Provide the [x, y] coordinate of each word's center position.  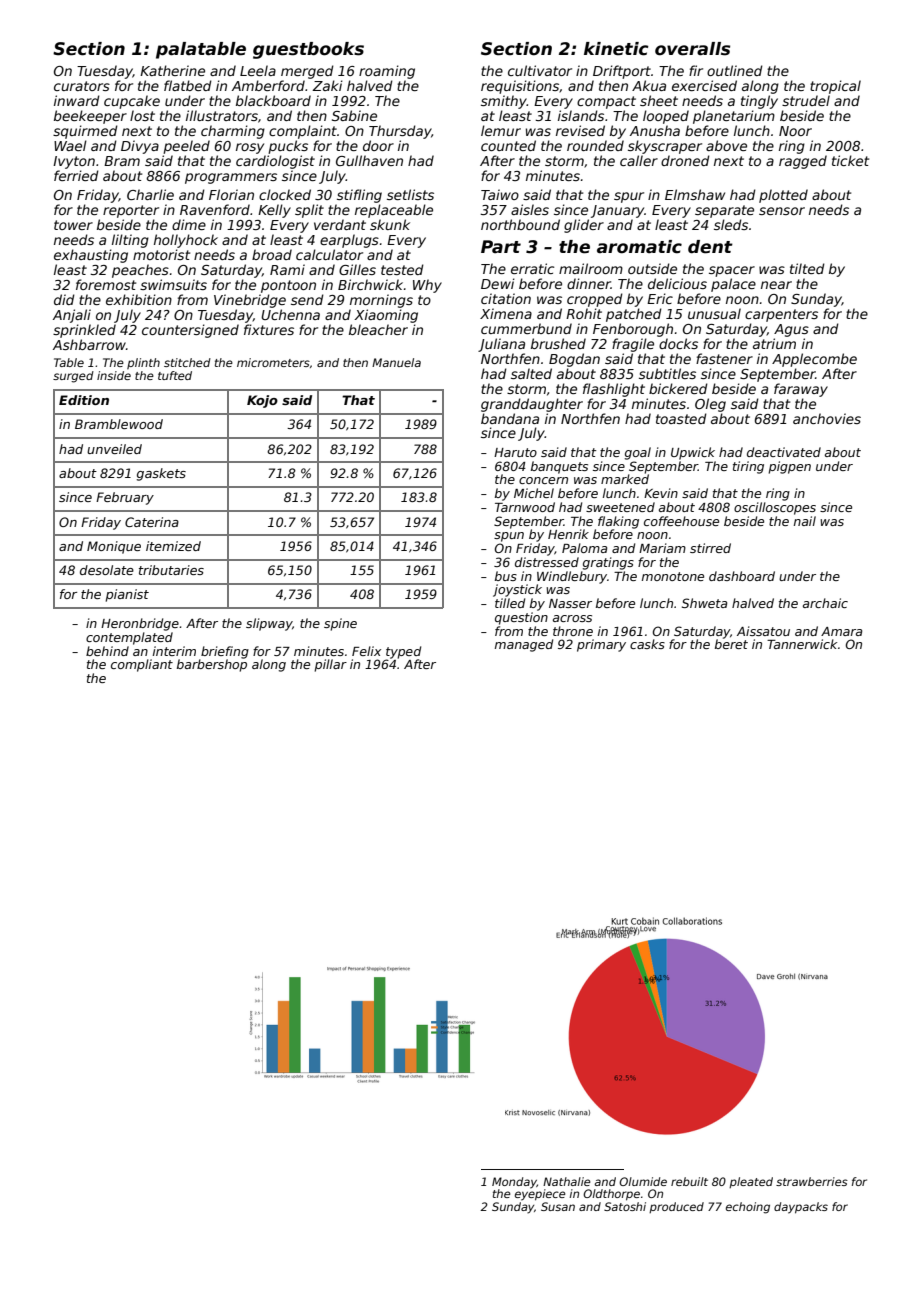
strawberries [812, 1181]
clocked [285, 194]
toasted [681, 418]
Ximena [506, 313]
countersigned [190, 331]
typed [403, 652]
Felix [366, 651]
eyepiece [540, 1195]
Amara [841, 631]
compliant [142, 665]
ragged [803, 162]
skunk [390, 224]
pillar [330, 665]
